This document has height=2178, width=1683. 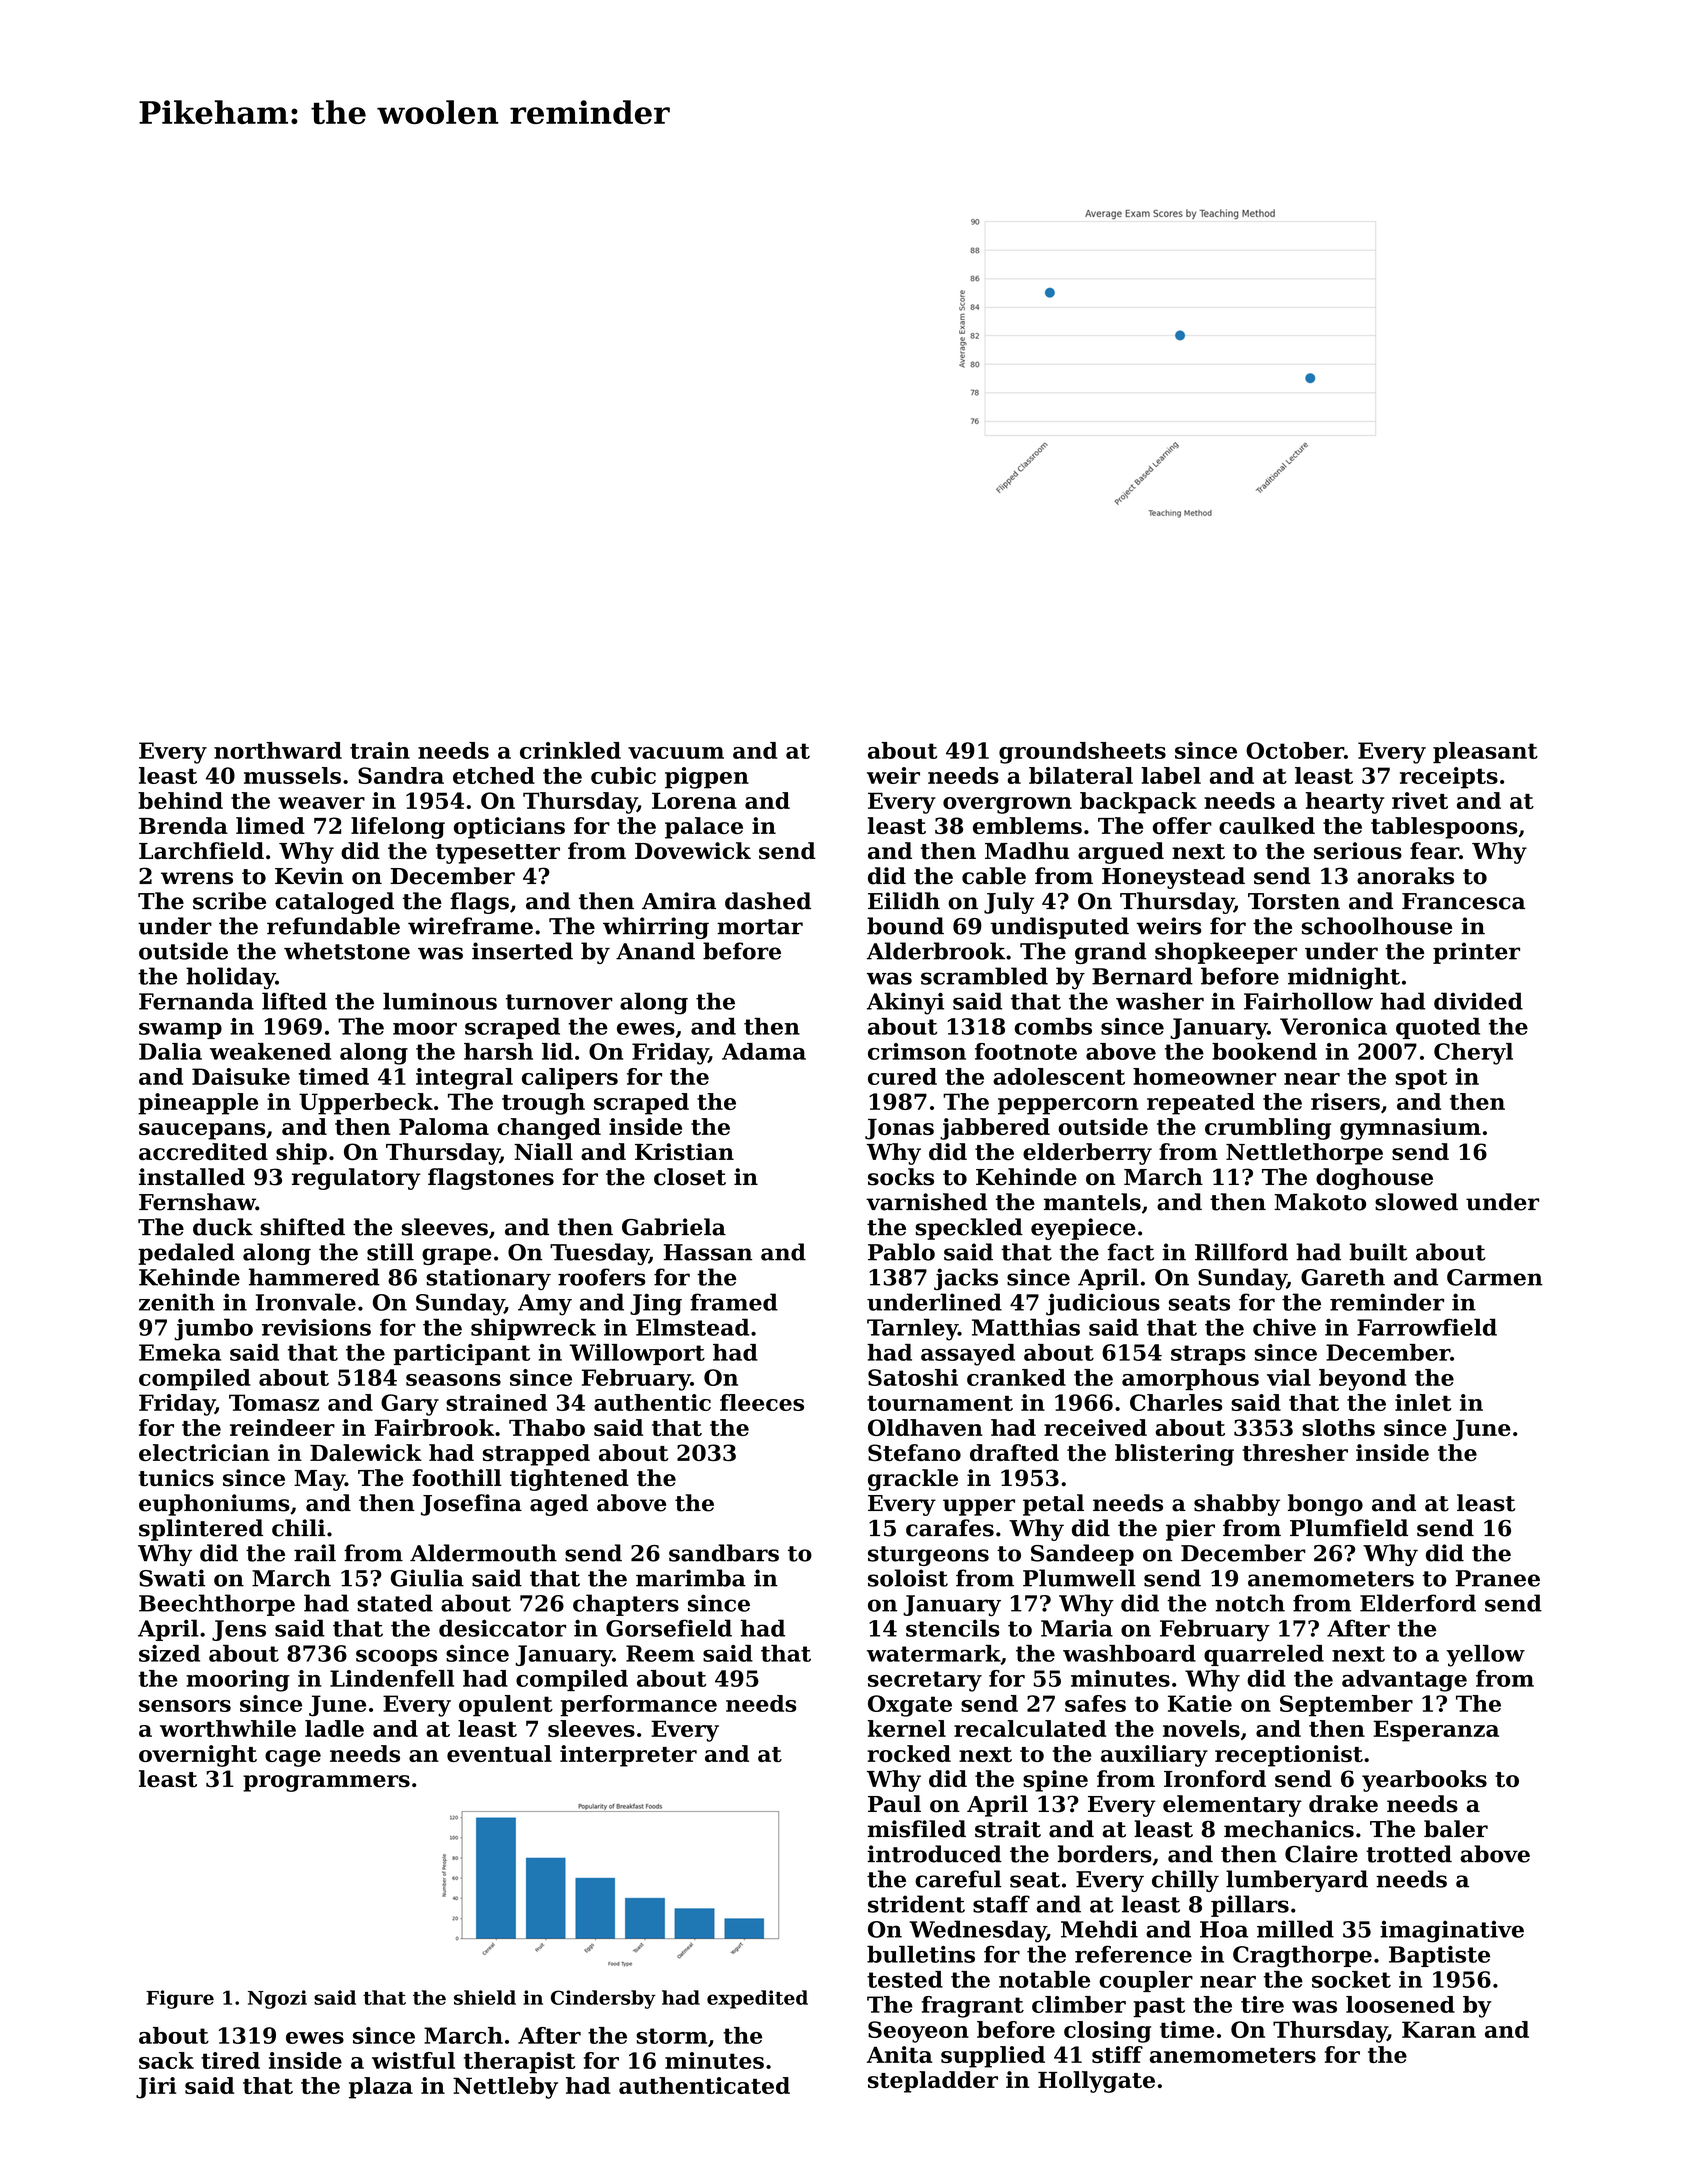 I want to click on zenith, so click(x=177, y=1302).
